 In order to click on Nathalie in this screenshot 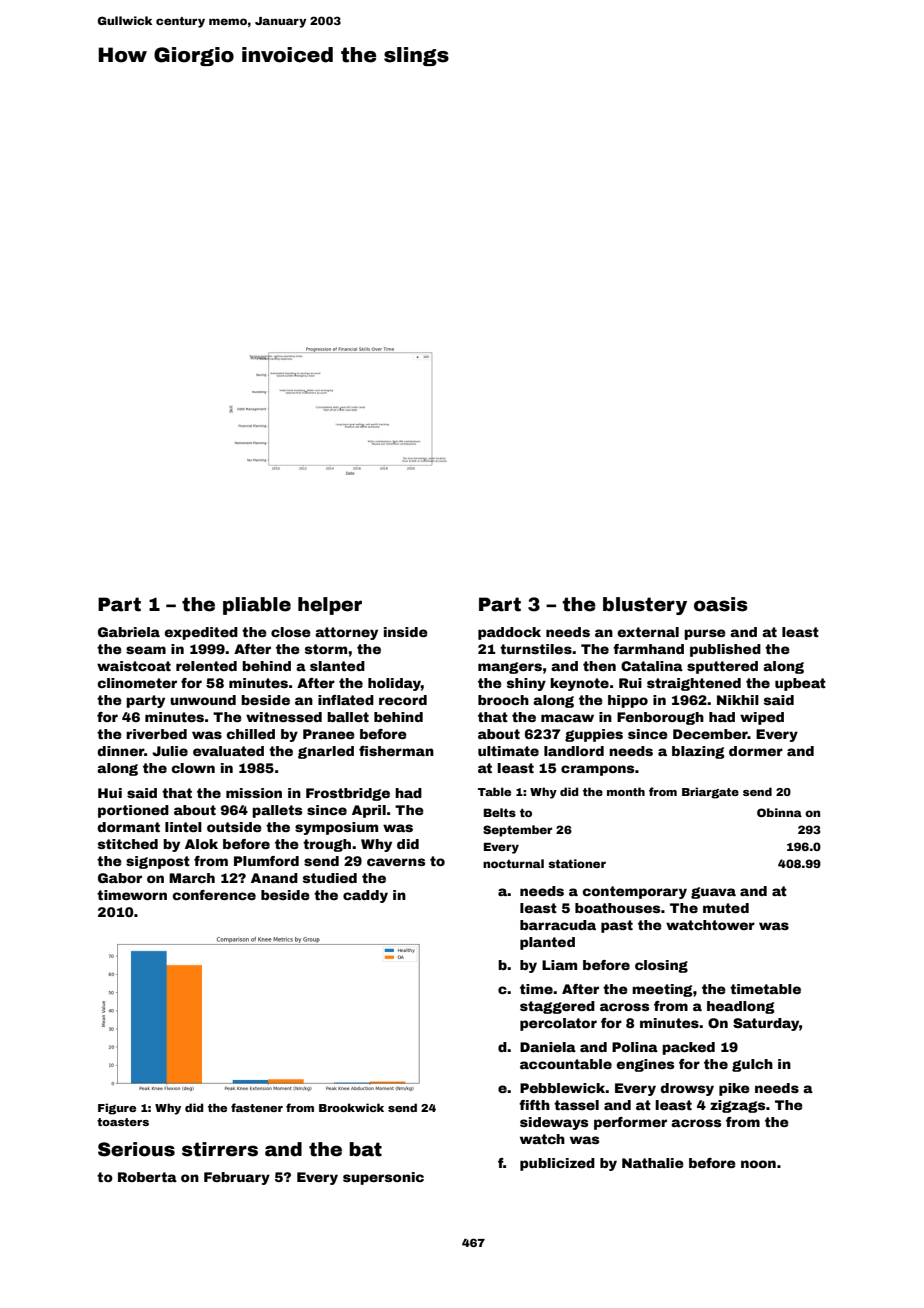, I will do `click(653, 1163)`.
